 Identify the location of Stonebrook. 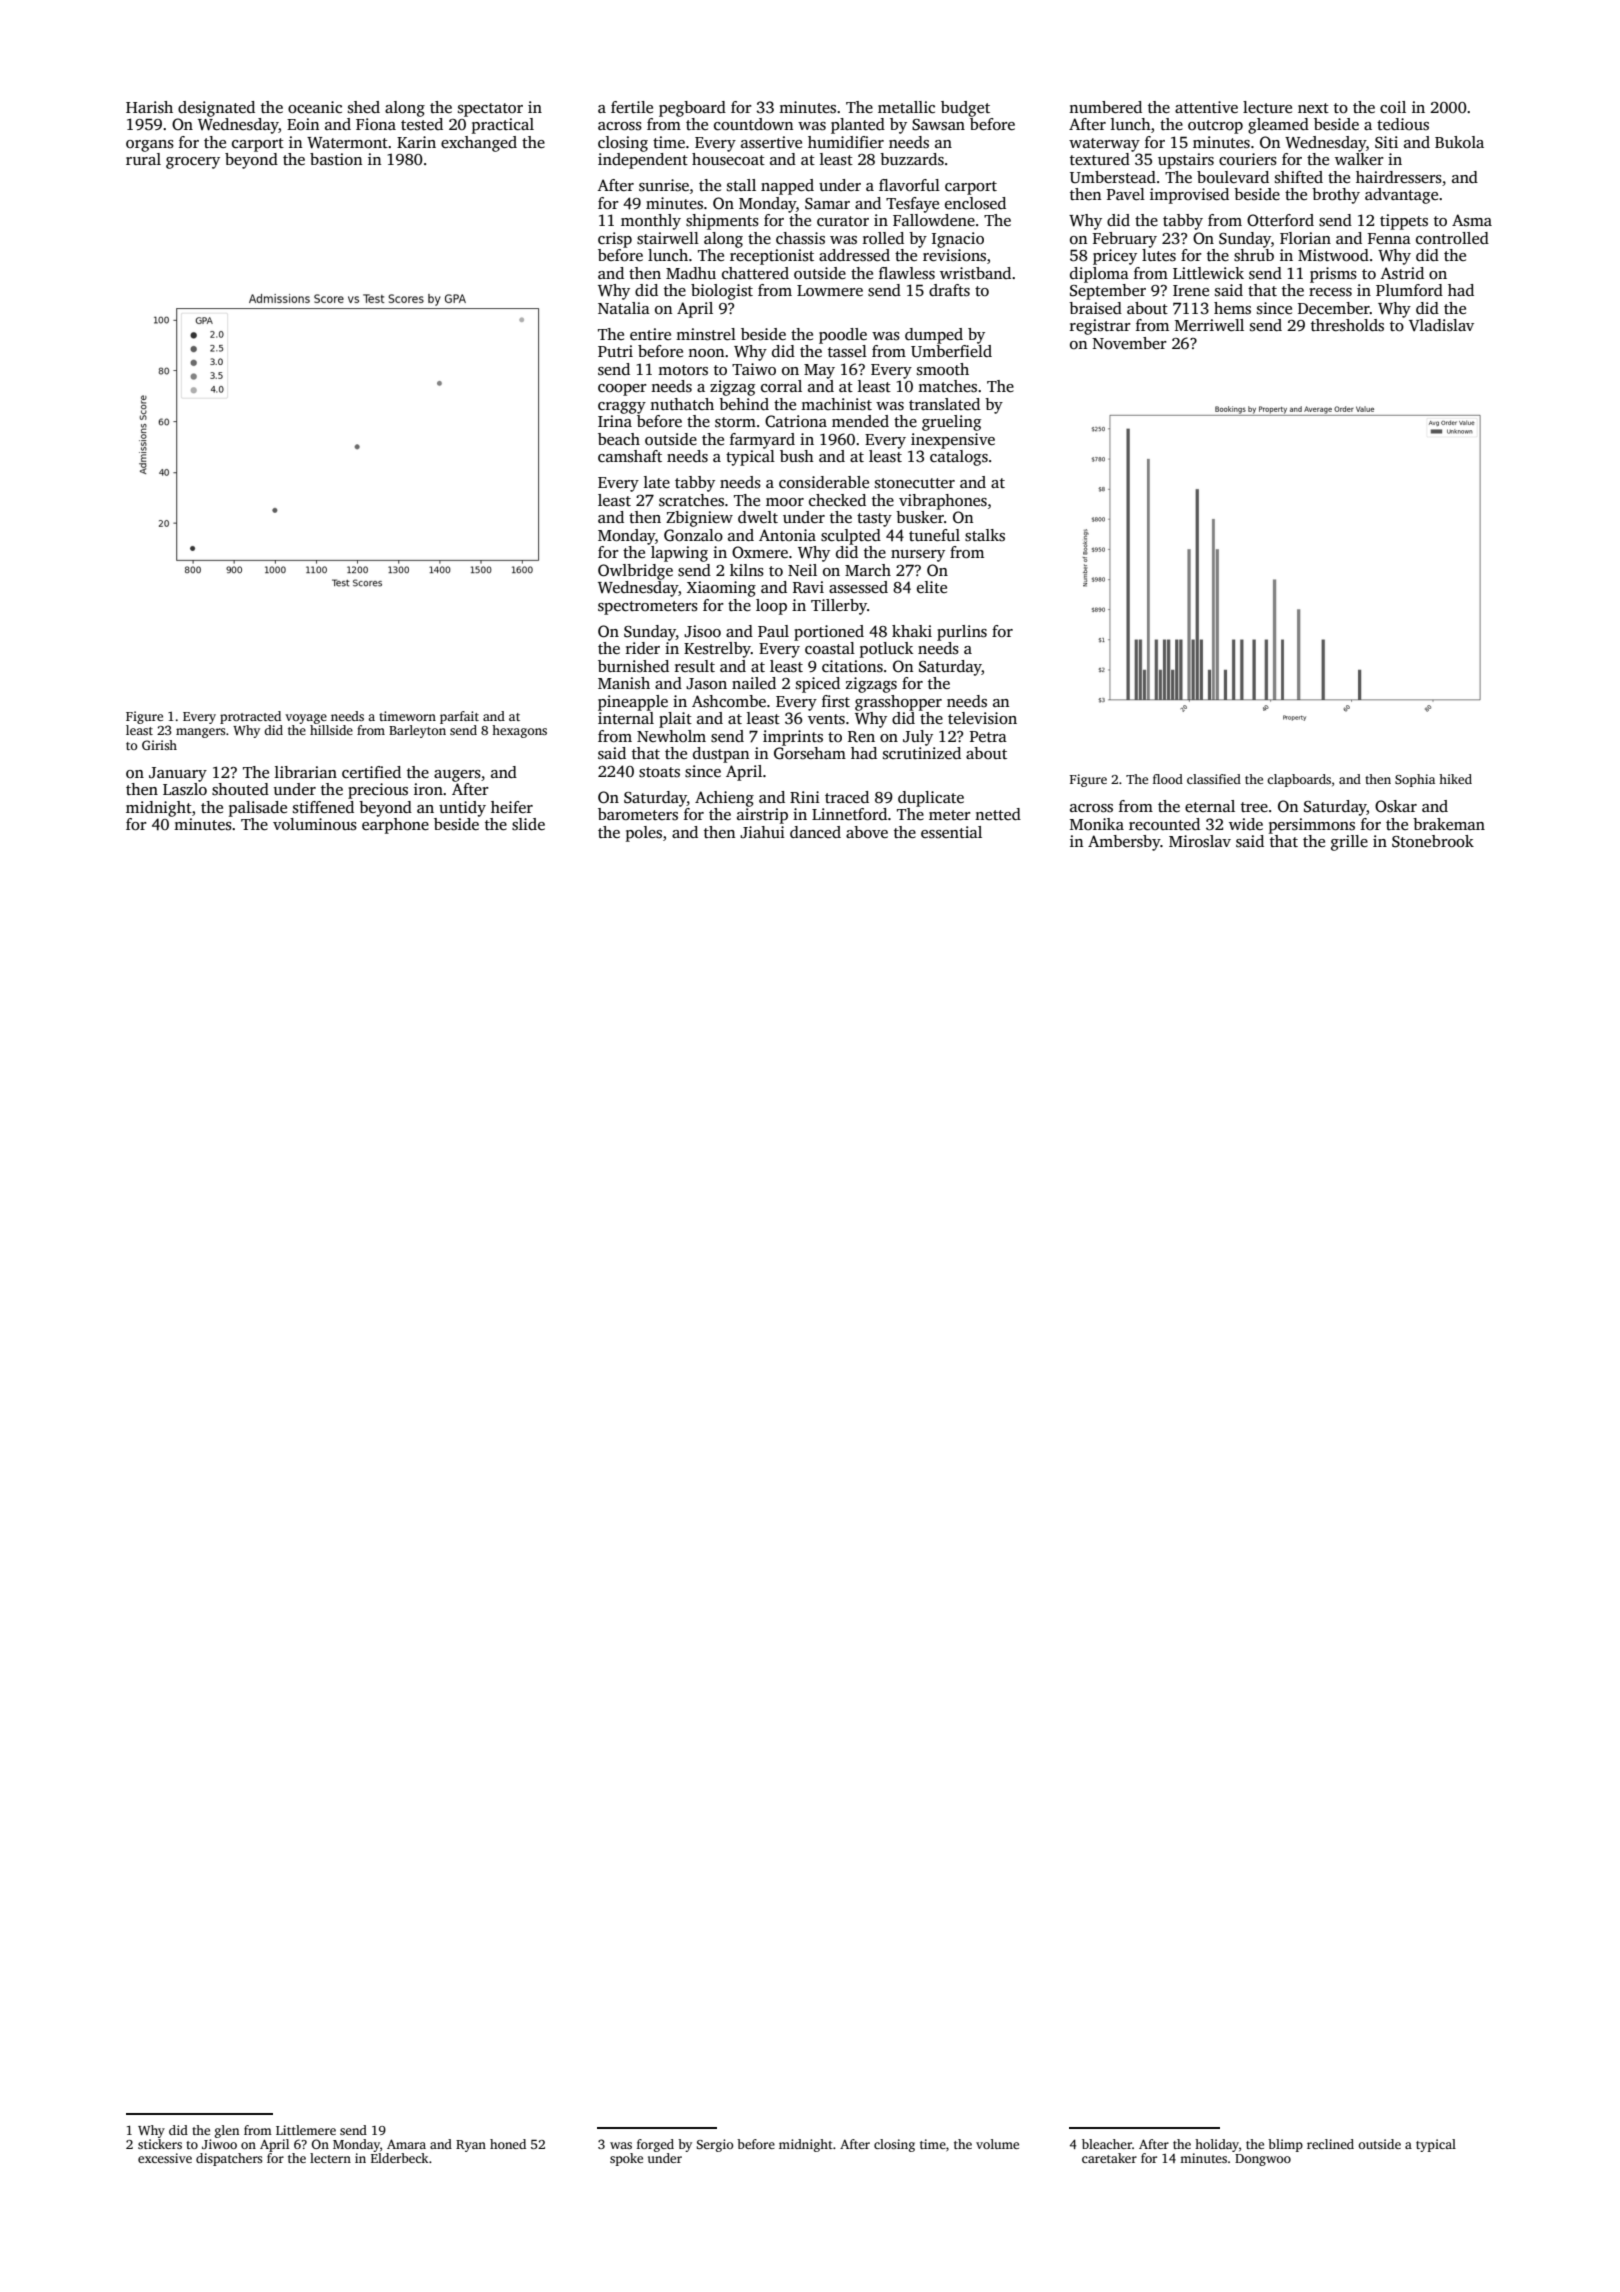
(1433, 841).
